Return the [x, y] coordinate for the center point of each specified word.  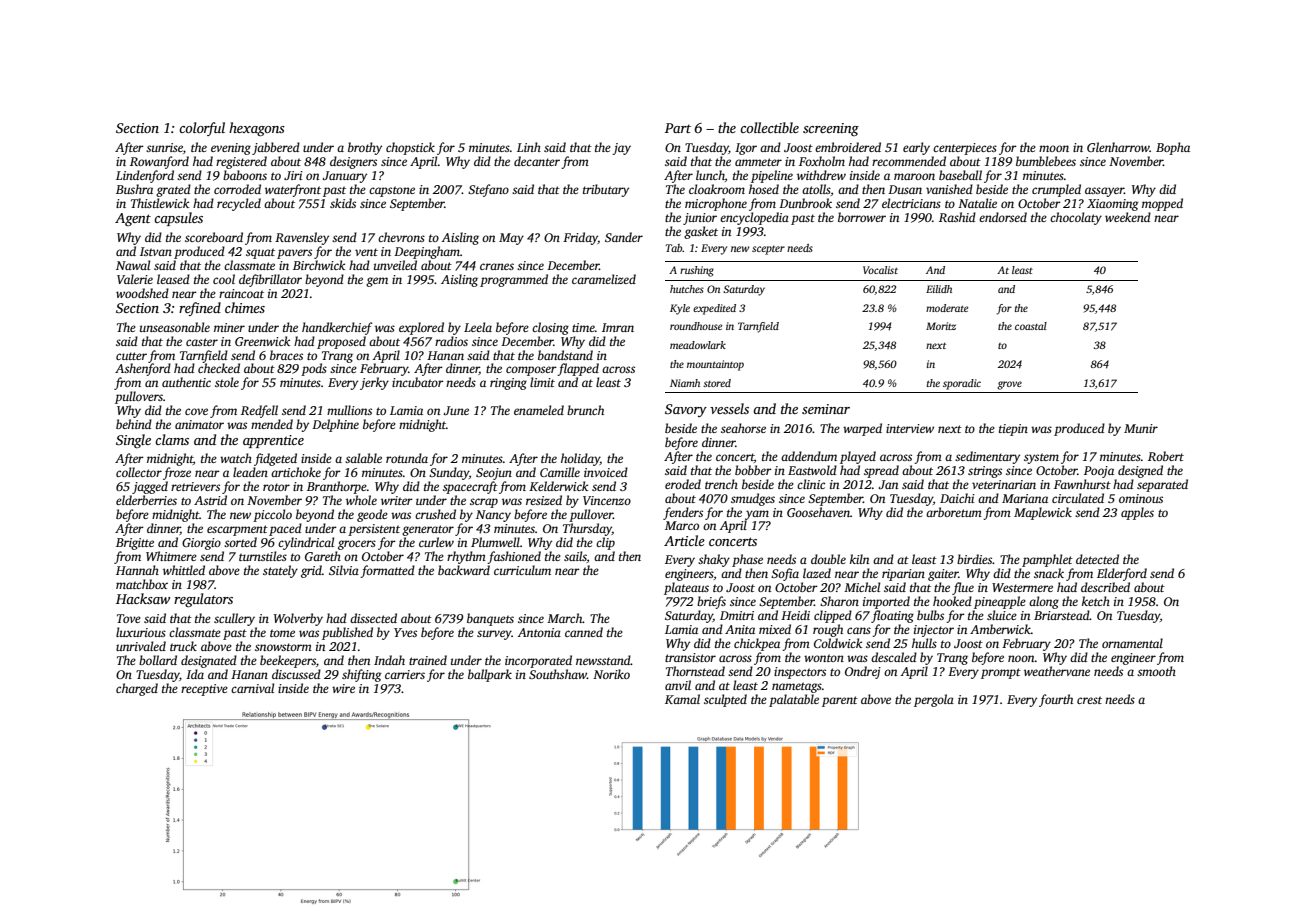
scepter [768, 250]
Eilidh [939, 289]
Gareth [323, 556]
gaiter [943, 575]
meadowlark [698, 345]
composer [531, 371]
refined [200, 309]
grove [1009, 385]
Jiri [293, 175]
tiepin [1013, 430]
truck [183, 646]
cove [196, 411]
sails [575, 556]
